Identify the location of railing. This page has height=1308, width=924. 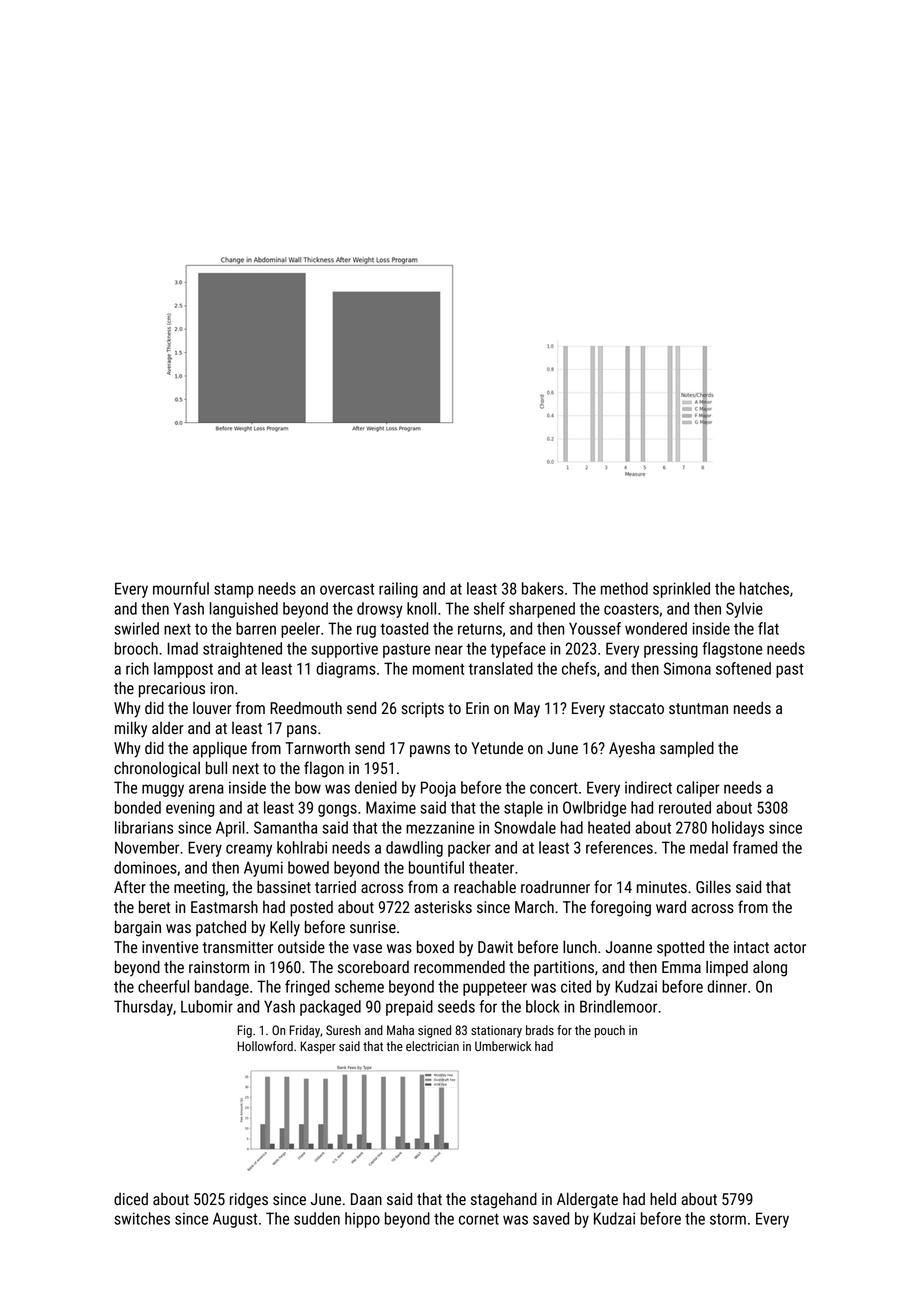
(398, 590).
